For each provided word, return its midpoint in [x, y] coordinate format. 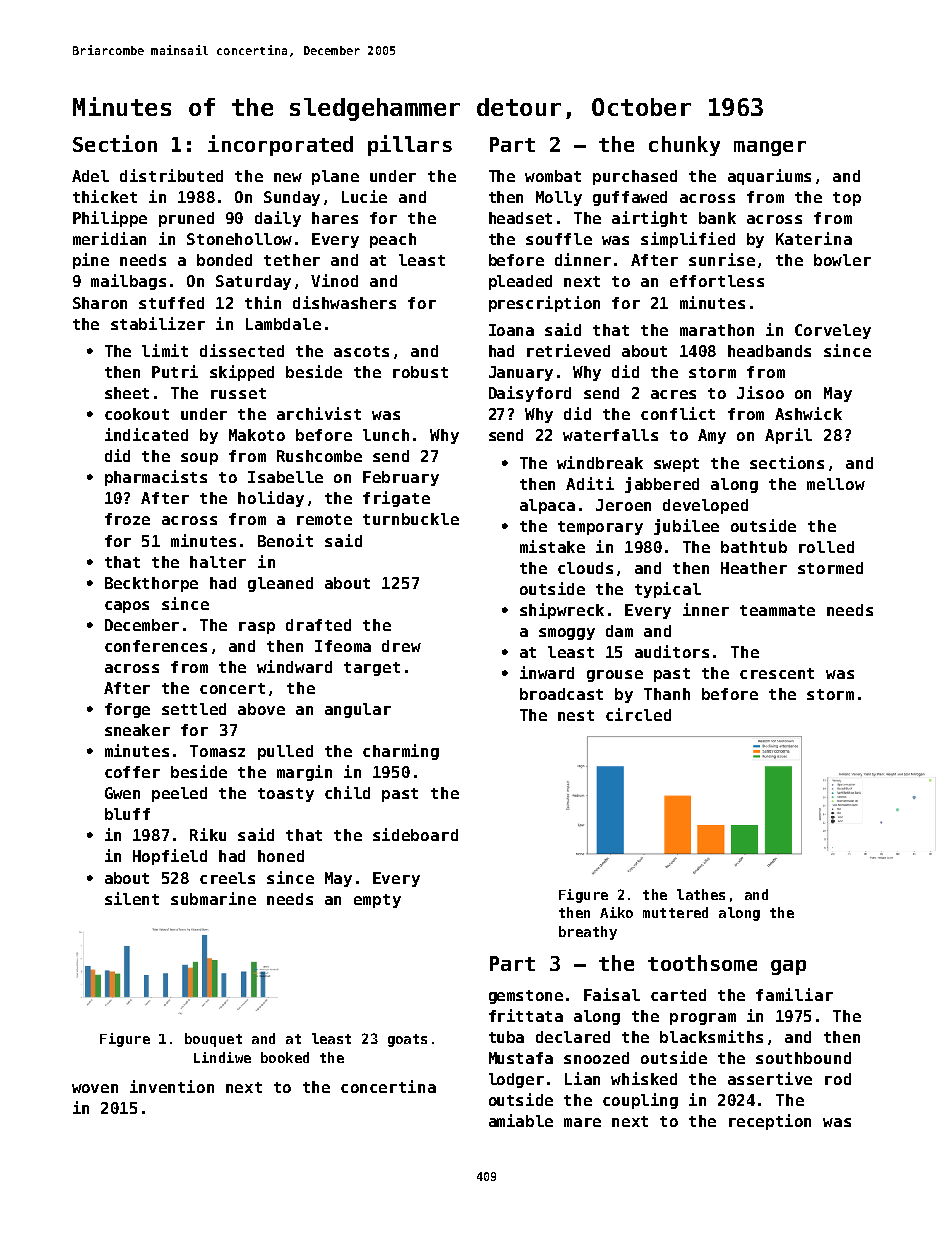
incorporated [280, 145]
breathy [588, 933]
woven [95, 1088]
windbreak [600, 462]
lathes [701, 894]
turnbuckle [411, 519]
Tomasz [217, 751]
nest [576, 715]
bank [717, 218]
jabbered [662, 485]
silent [132, 898]
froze [127, 519]
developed [705, 506]
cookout [137, 414]
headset [520, 218]
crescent [777, 673]
